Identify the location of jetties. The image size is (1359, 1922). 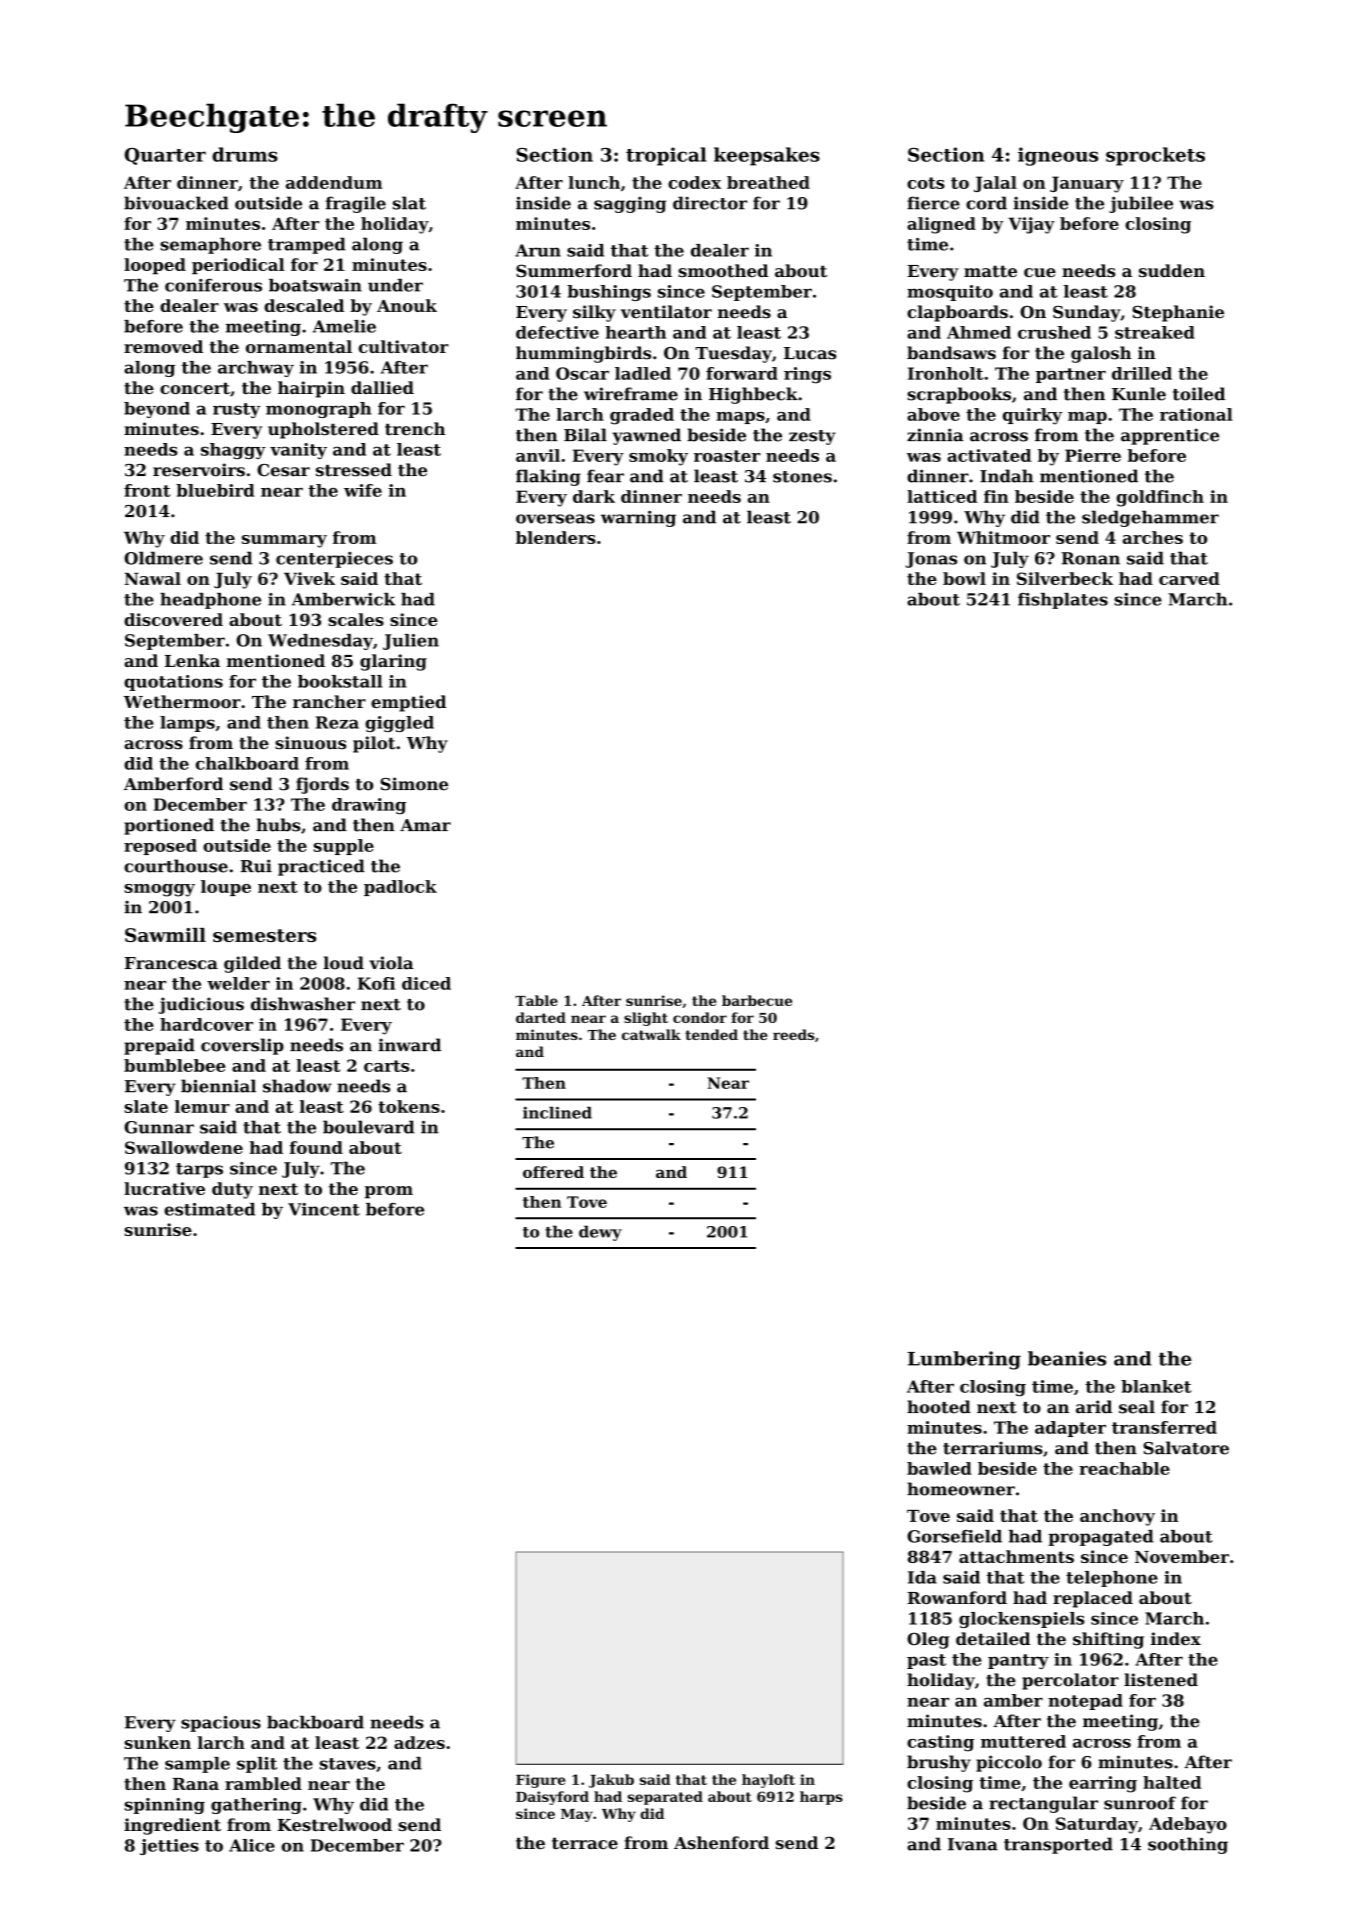
(169, 1847).
